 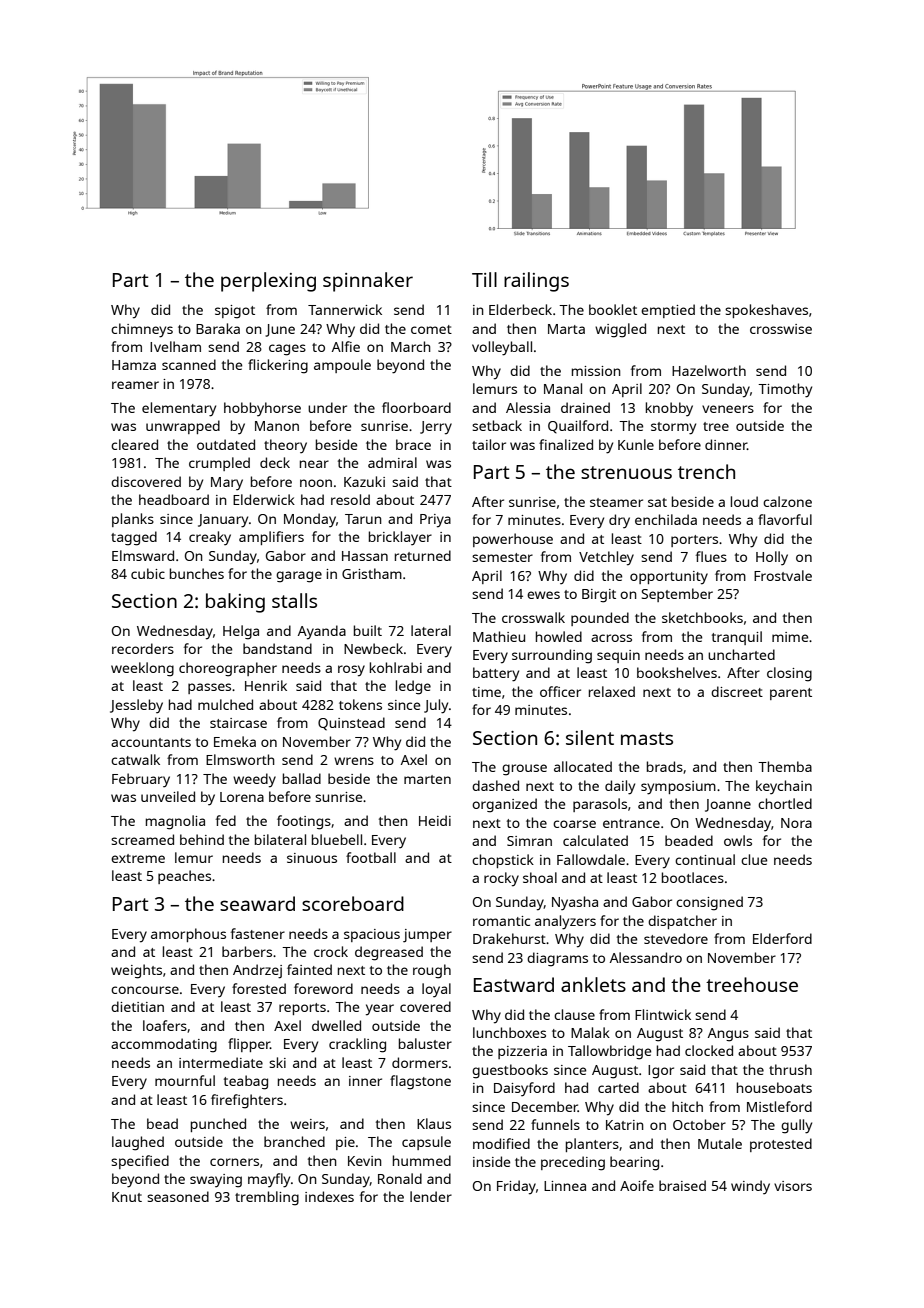 I want to click on Aoife, so click(x=637, y=1185).
